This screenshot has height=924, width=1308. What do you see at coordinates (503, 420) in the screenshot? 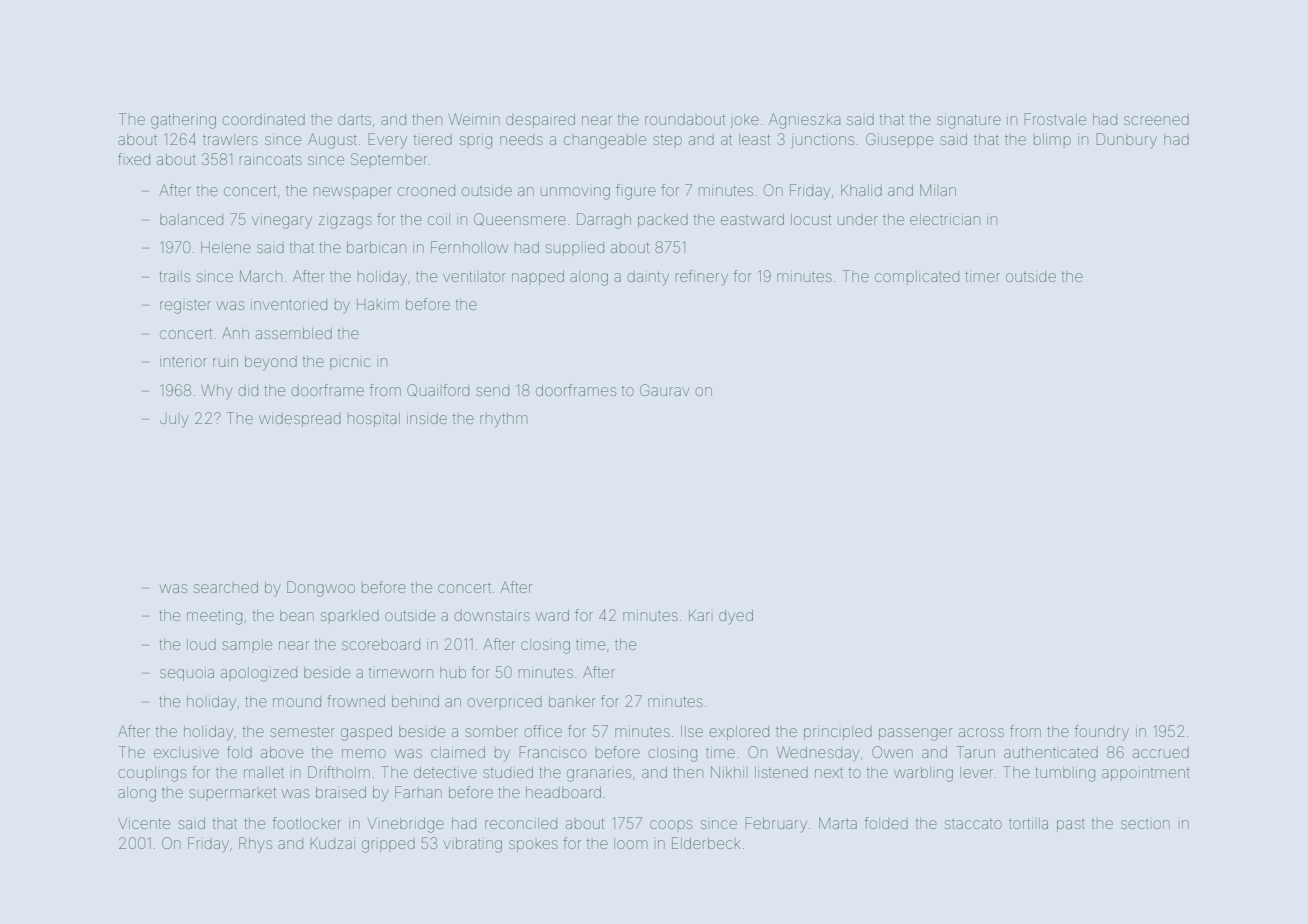
I see `rhythm` at bounding box center [503, 420].
